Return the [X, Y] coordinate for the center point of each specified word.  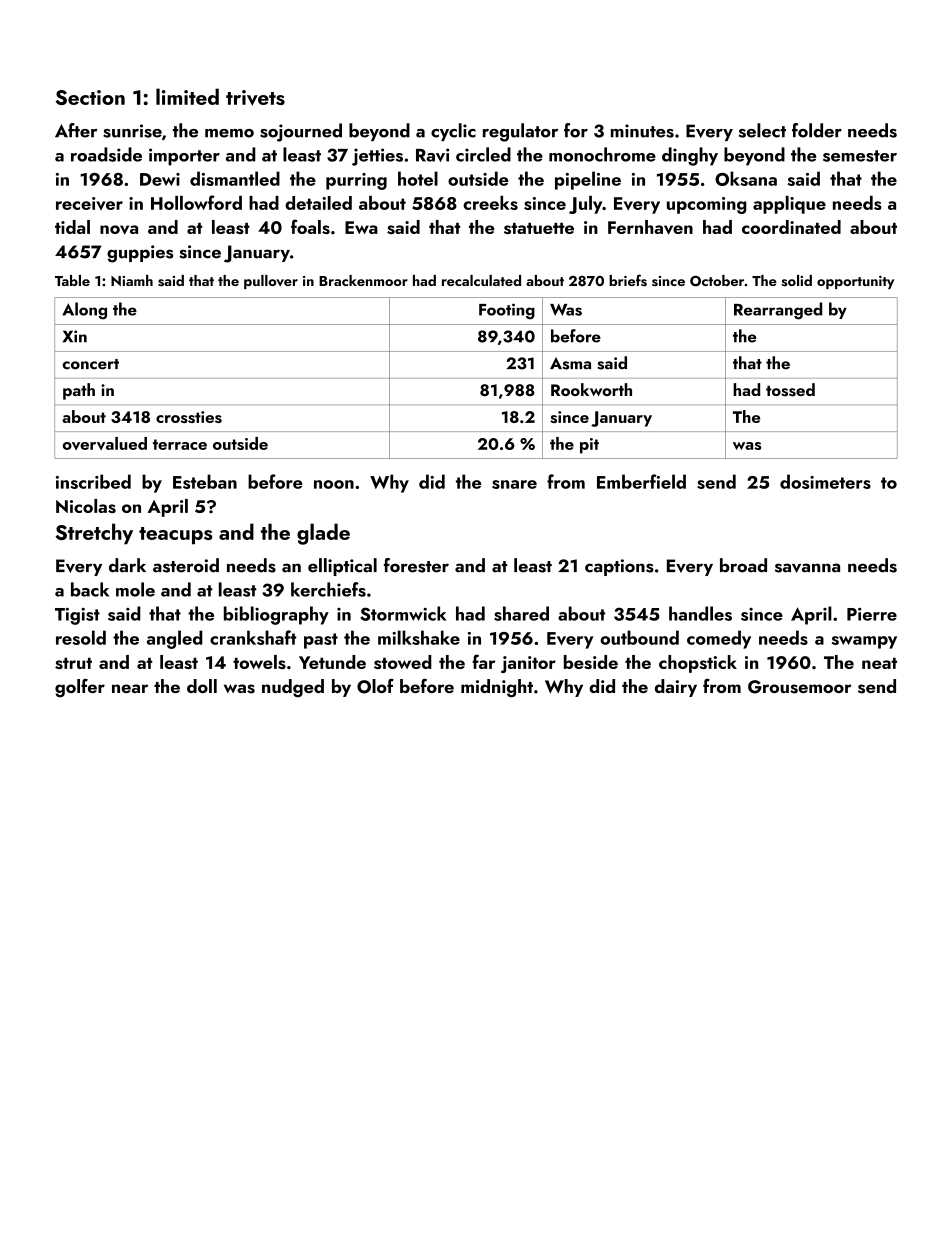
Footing [507, 311]
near [130, 688]
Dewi [160, 179]
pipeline [588, 180]
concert [91, 364]
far [483, 661]
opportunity [855, 282]
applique [789, 205]
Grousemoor [799, 687]
